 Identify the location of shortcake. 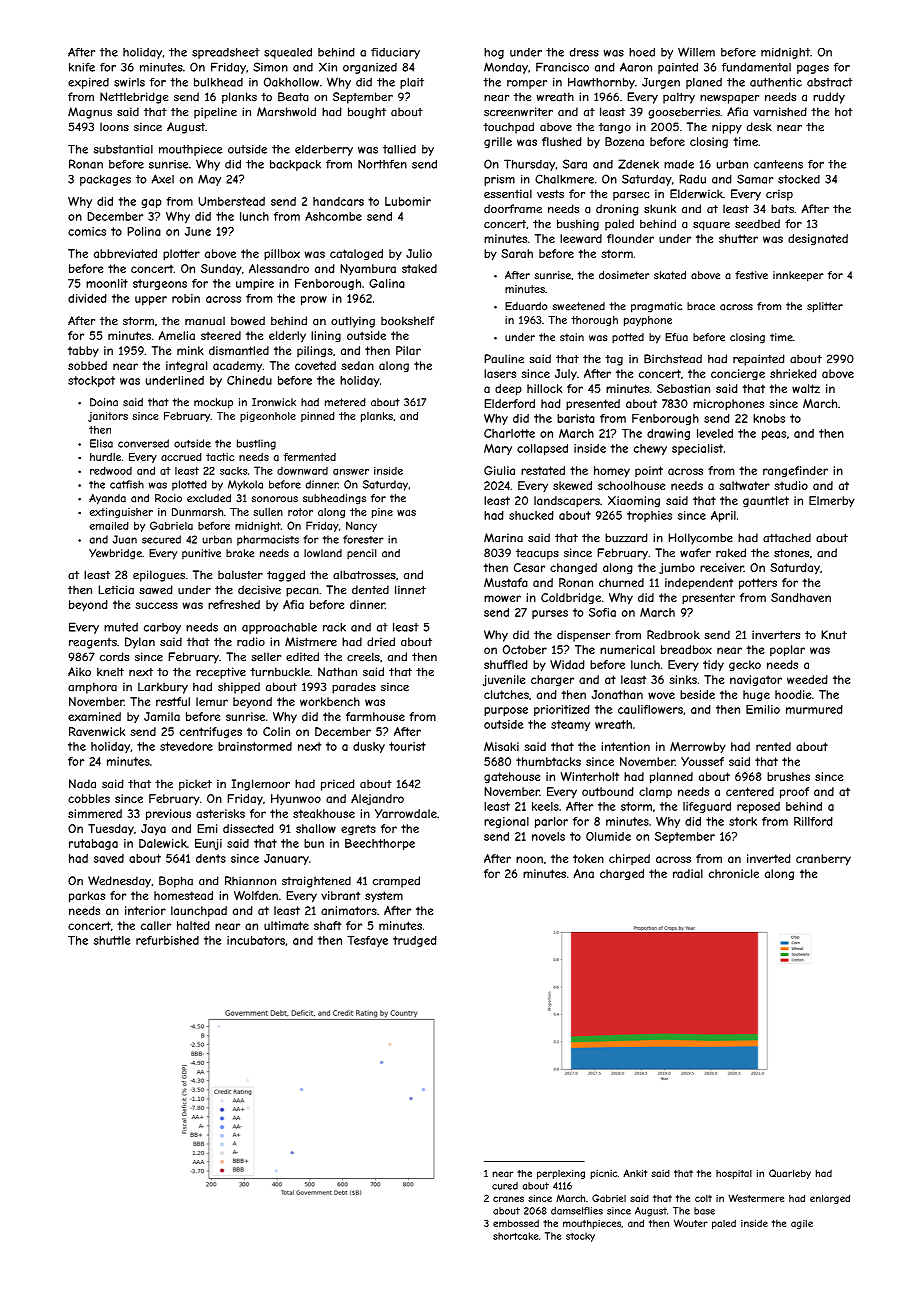
(515, 1236).
